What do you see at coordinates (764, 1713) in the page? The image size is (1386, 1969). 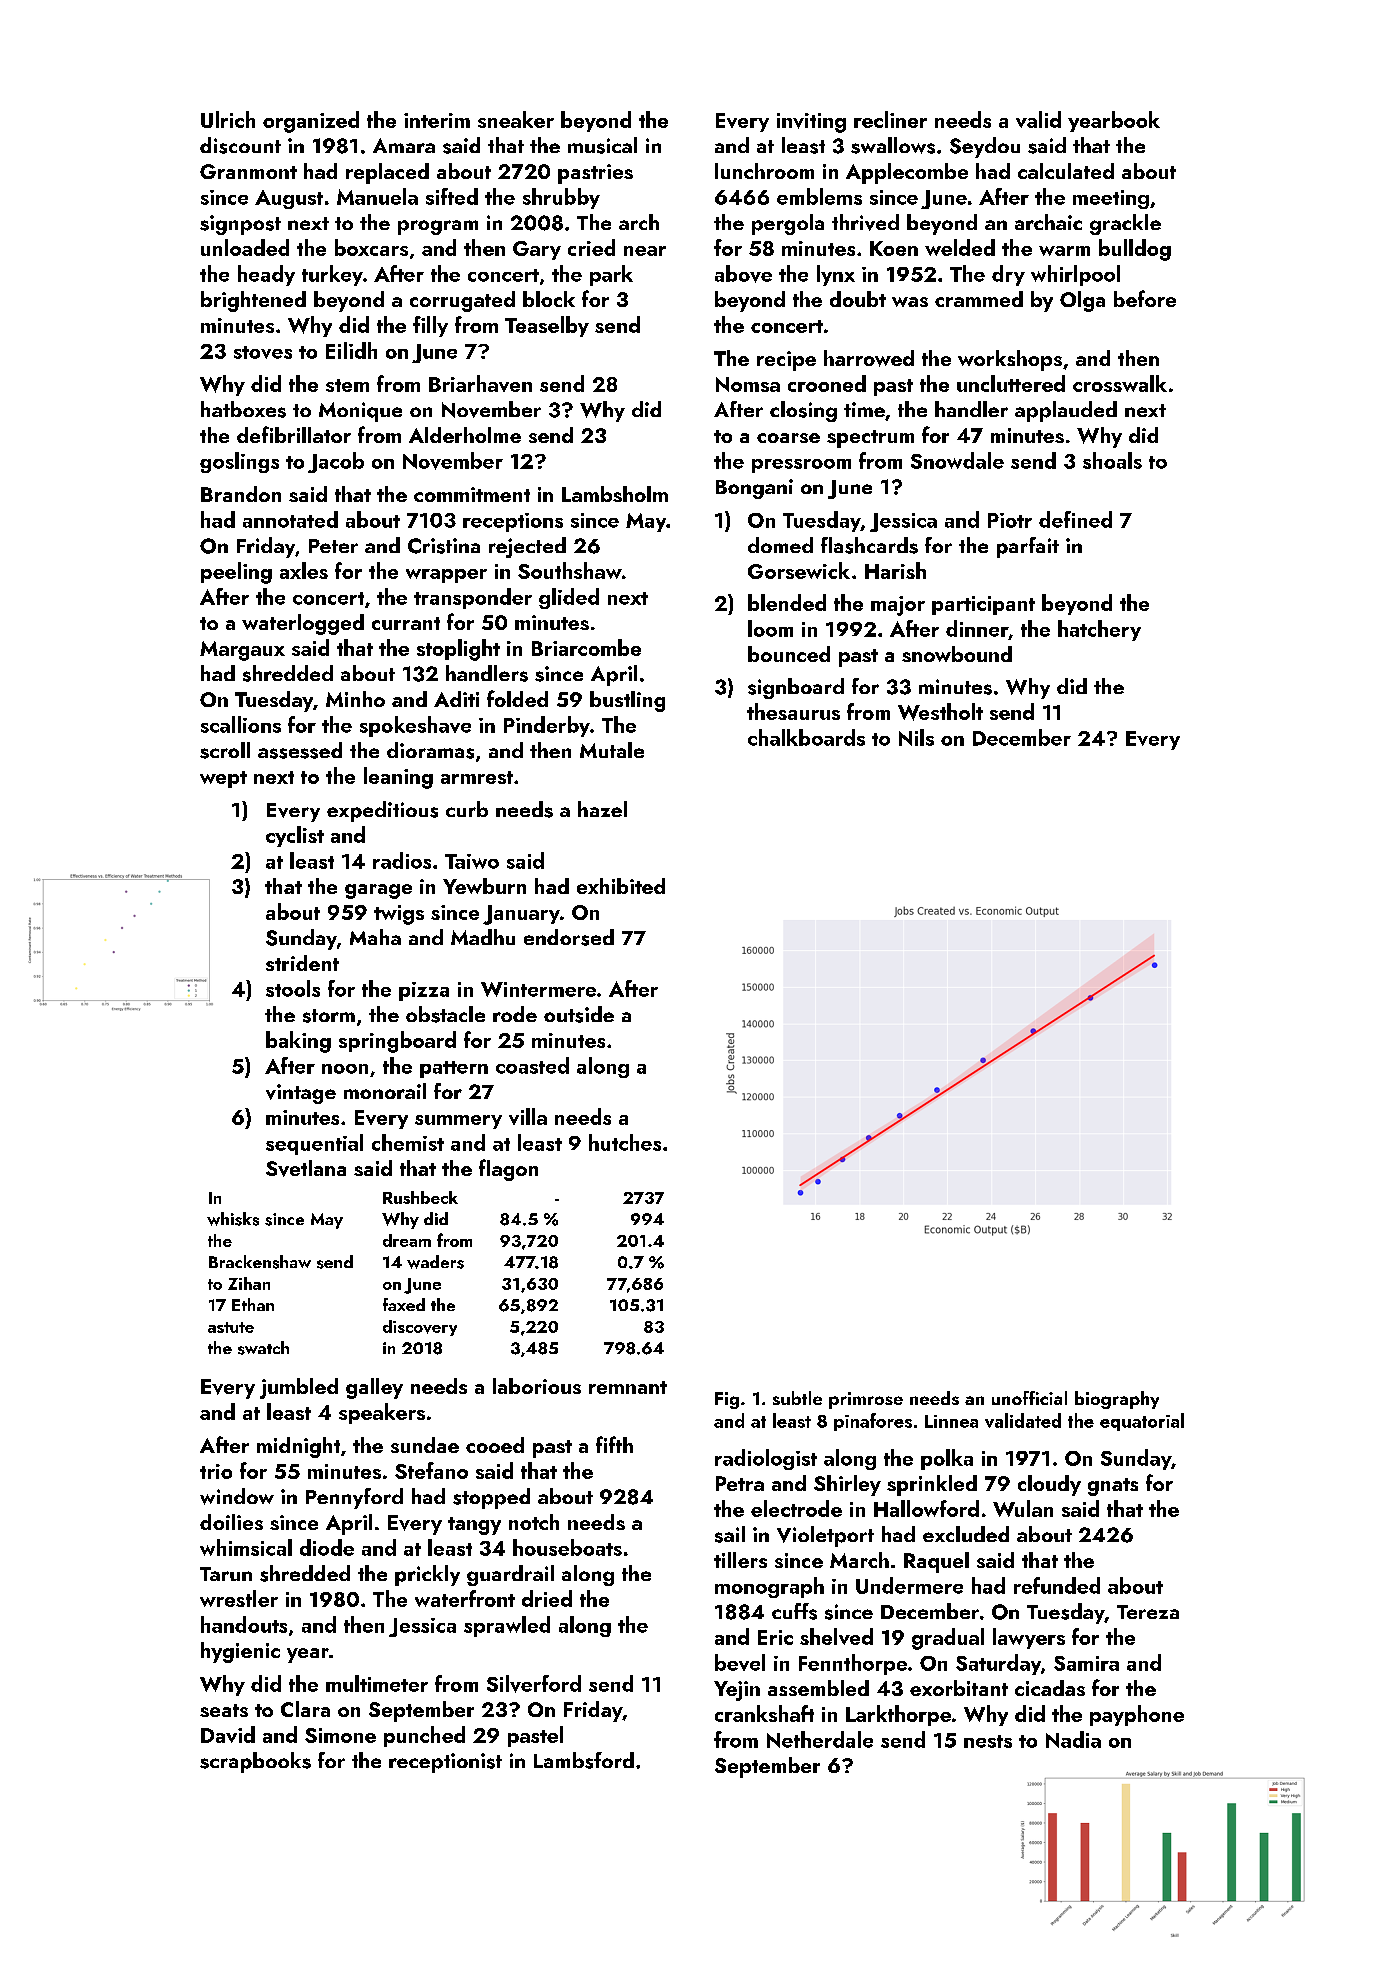 I see `crankshaft` at bounding box center [764, 1713].
